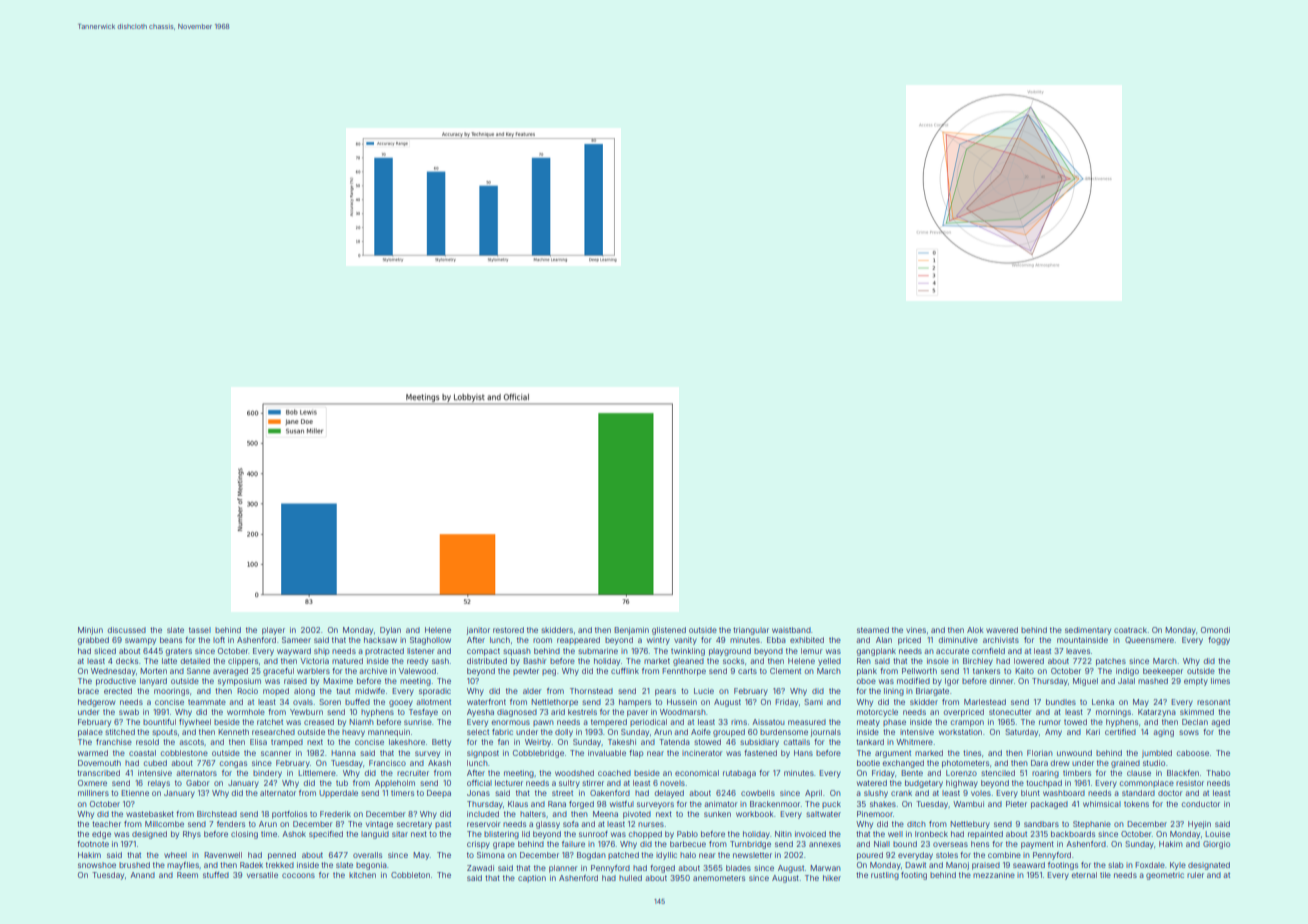 The height and width of the screenshot is (924, 1308). Describe the element at coordinates (390, 631) in the screenshot. I see `Dylan` at that location.
